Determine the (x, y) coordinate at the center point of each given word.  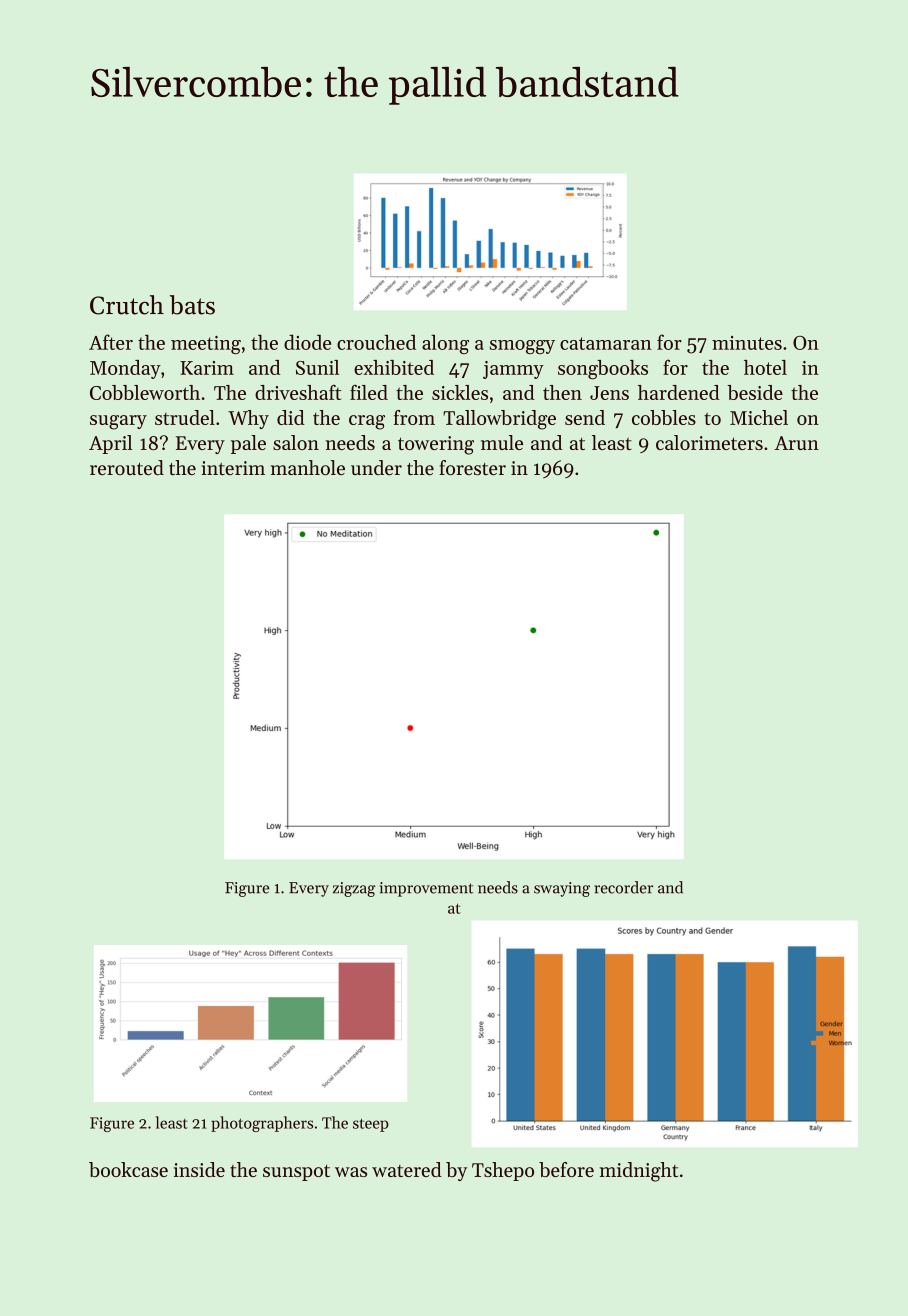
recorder (623, 887)
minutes (747, 343)
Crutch (127, 305)
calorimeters (709, 442)
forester (472, 467)
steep (371, 1125)
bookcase (128, 1169)
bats (192, 305)
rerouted (127, 467)
